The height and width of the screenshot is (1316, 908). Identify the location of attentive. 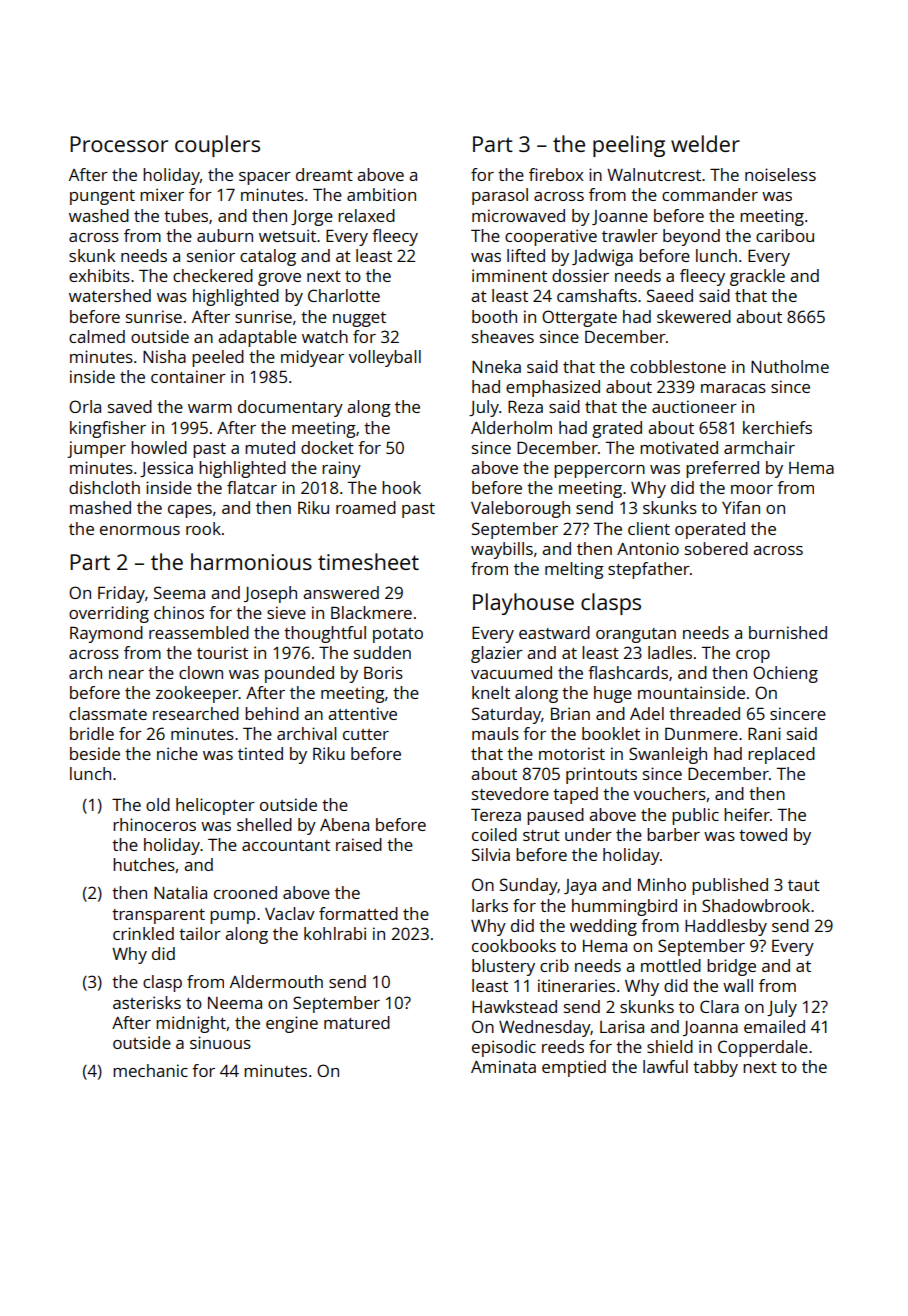
(362, 713).
